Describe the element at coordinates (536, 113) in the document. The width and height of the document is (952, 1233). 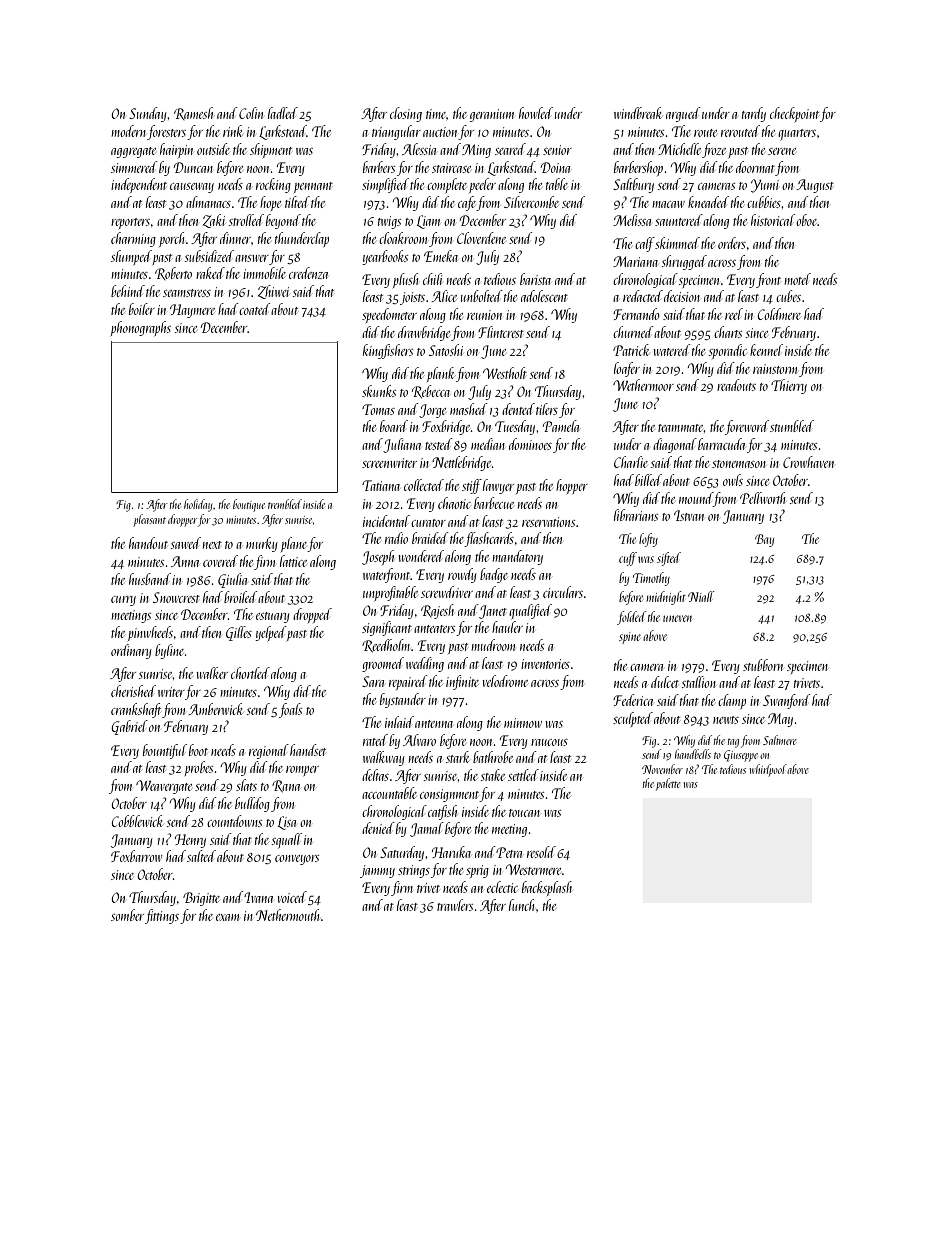
I see `howled` at that location.
